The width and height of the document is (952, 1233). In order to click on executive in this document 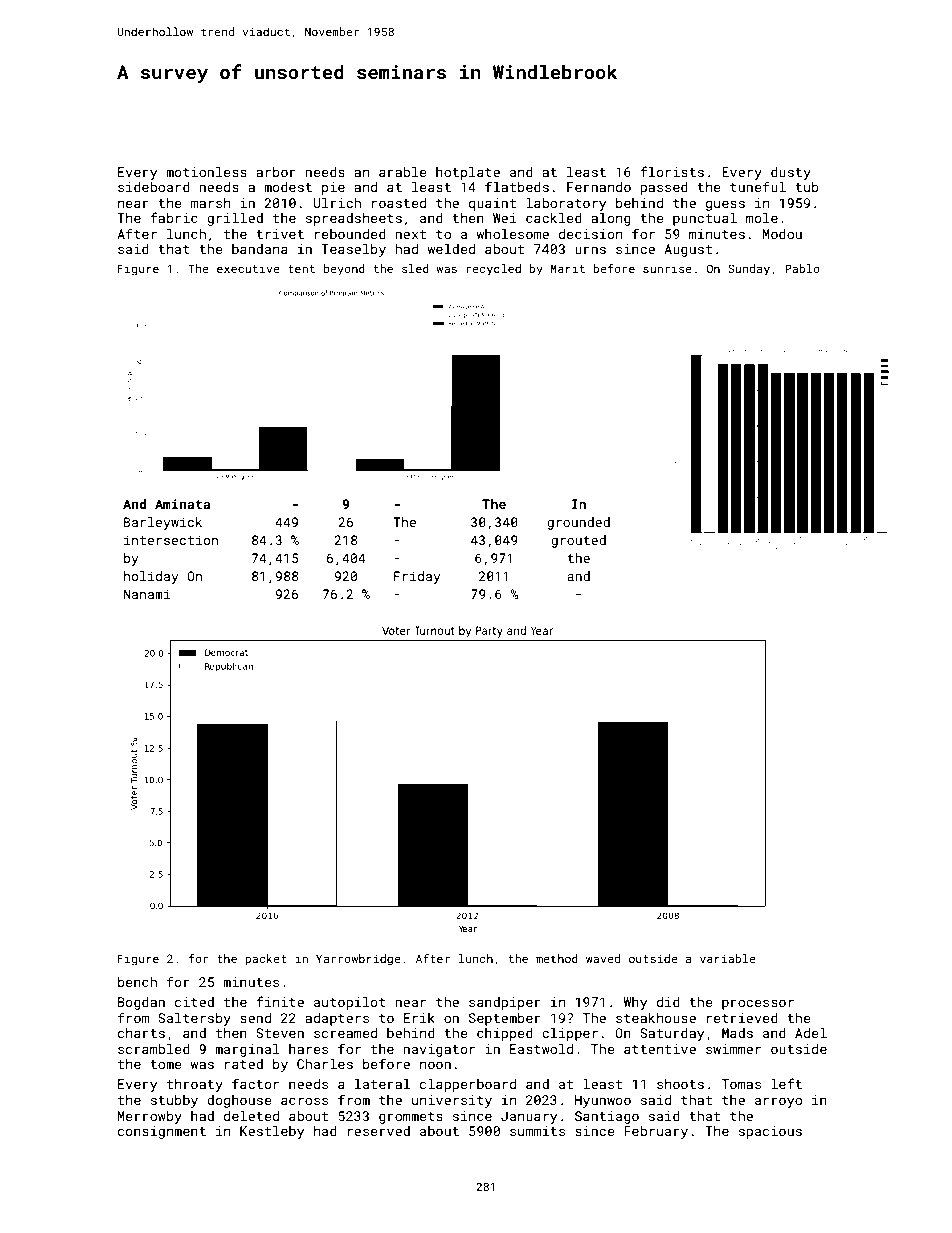, I will do `click(248, 268)`.
